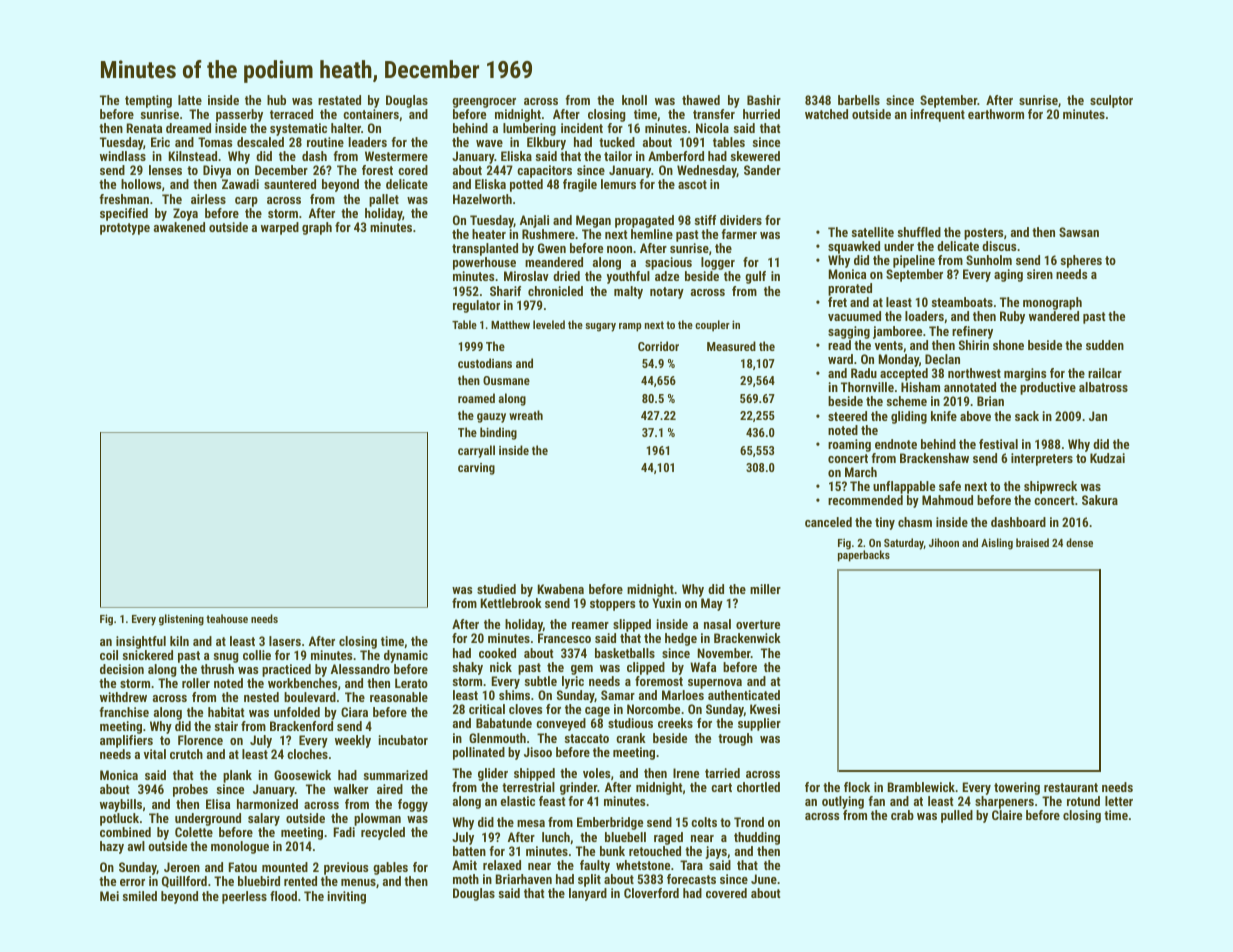 The width and height of the screenshot is (1233, 952). Describe the element at coordinates (726, 893) in the screenshot. I see `covered` at that location.
